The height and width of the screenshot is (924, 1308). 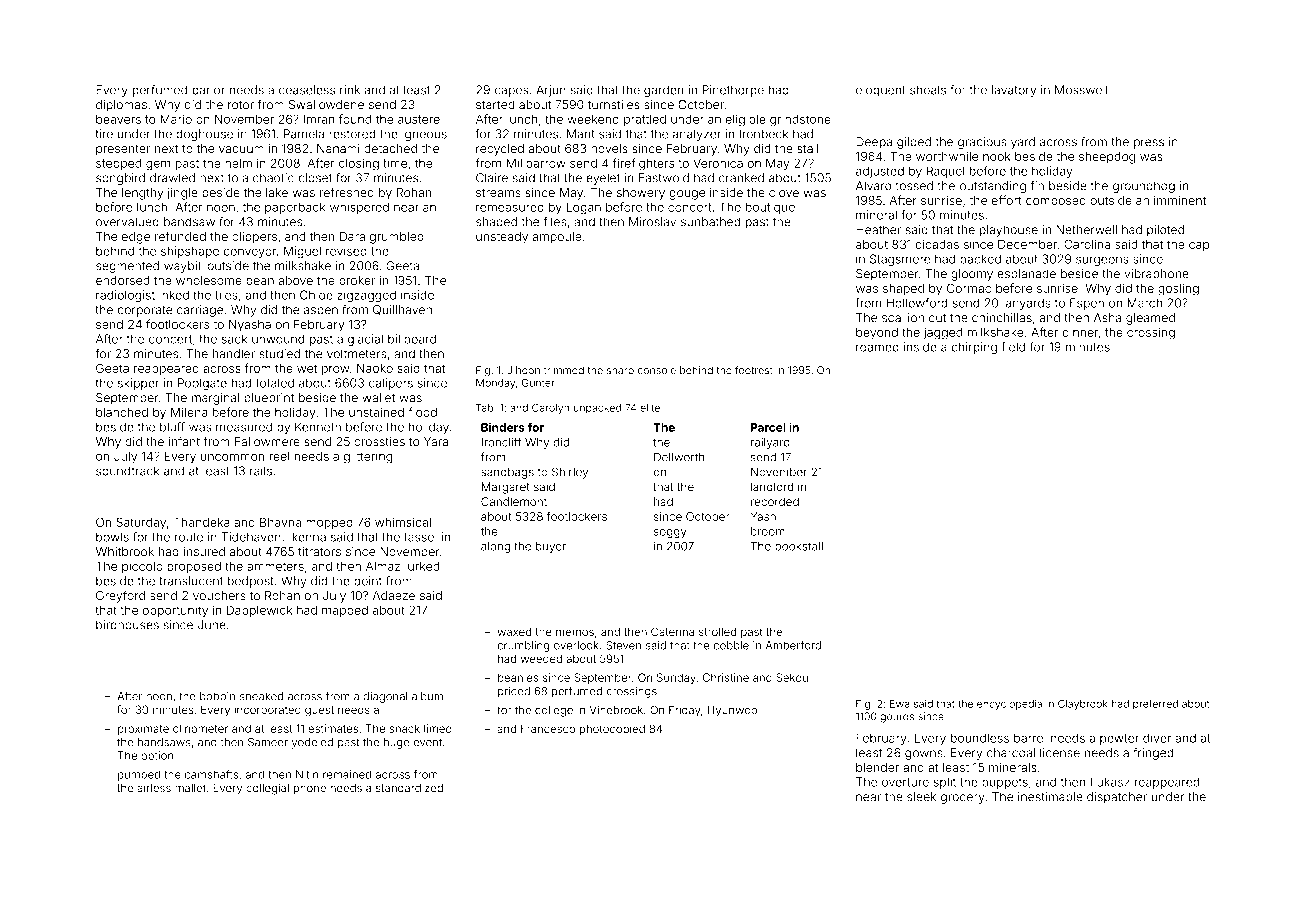 What do you see at coordinates (679, 457) in the screenshot?
I see `Dellworth` at bounding box center [679, 457].
